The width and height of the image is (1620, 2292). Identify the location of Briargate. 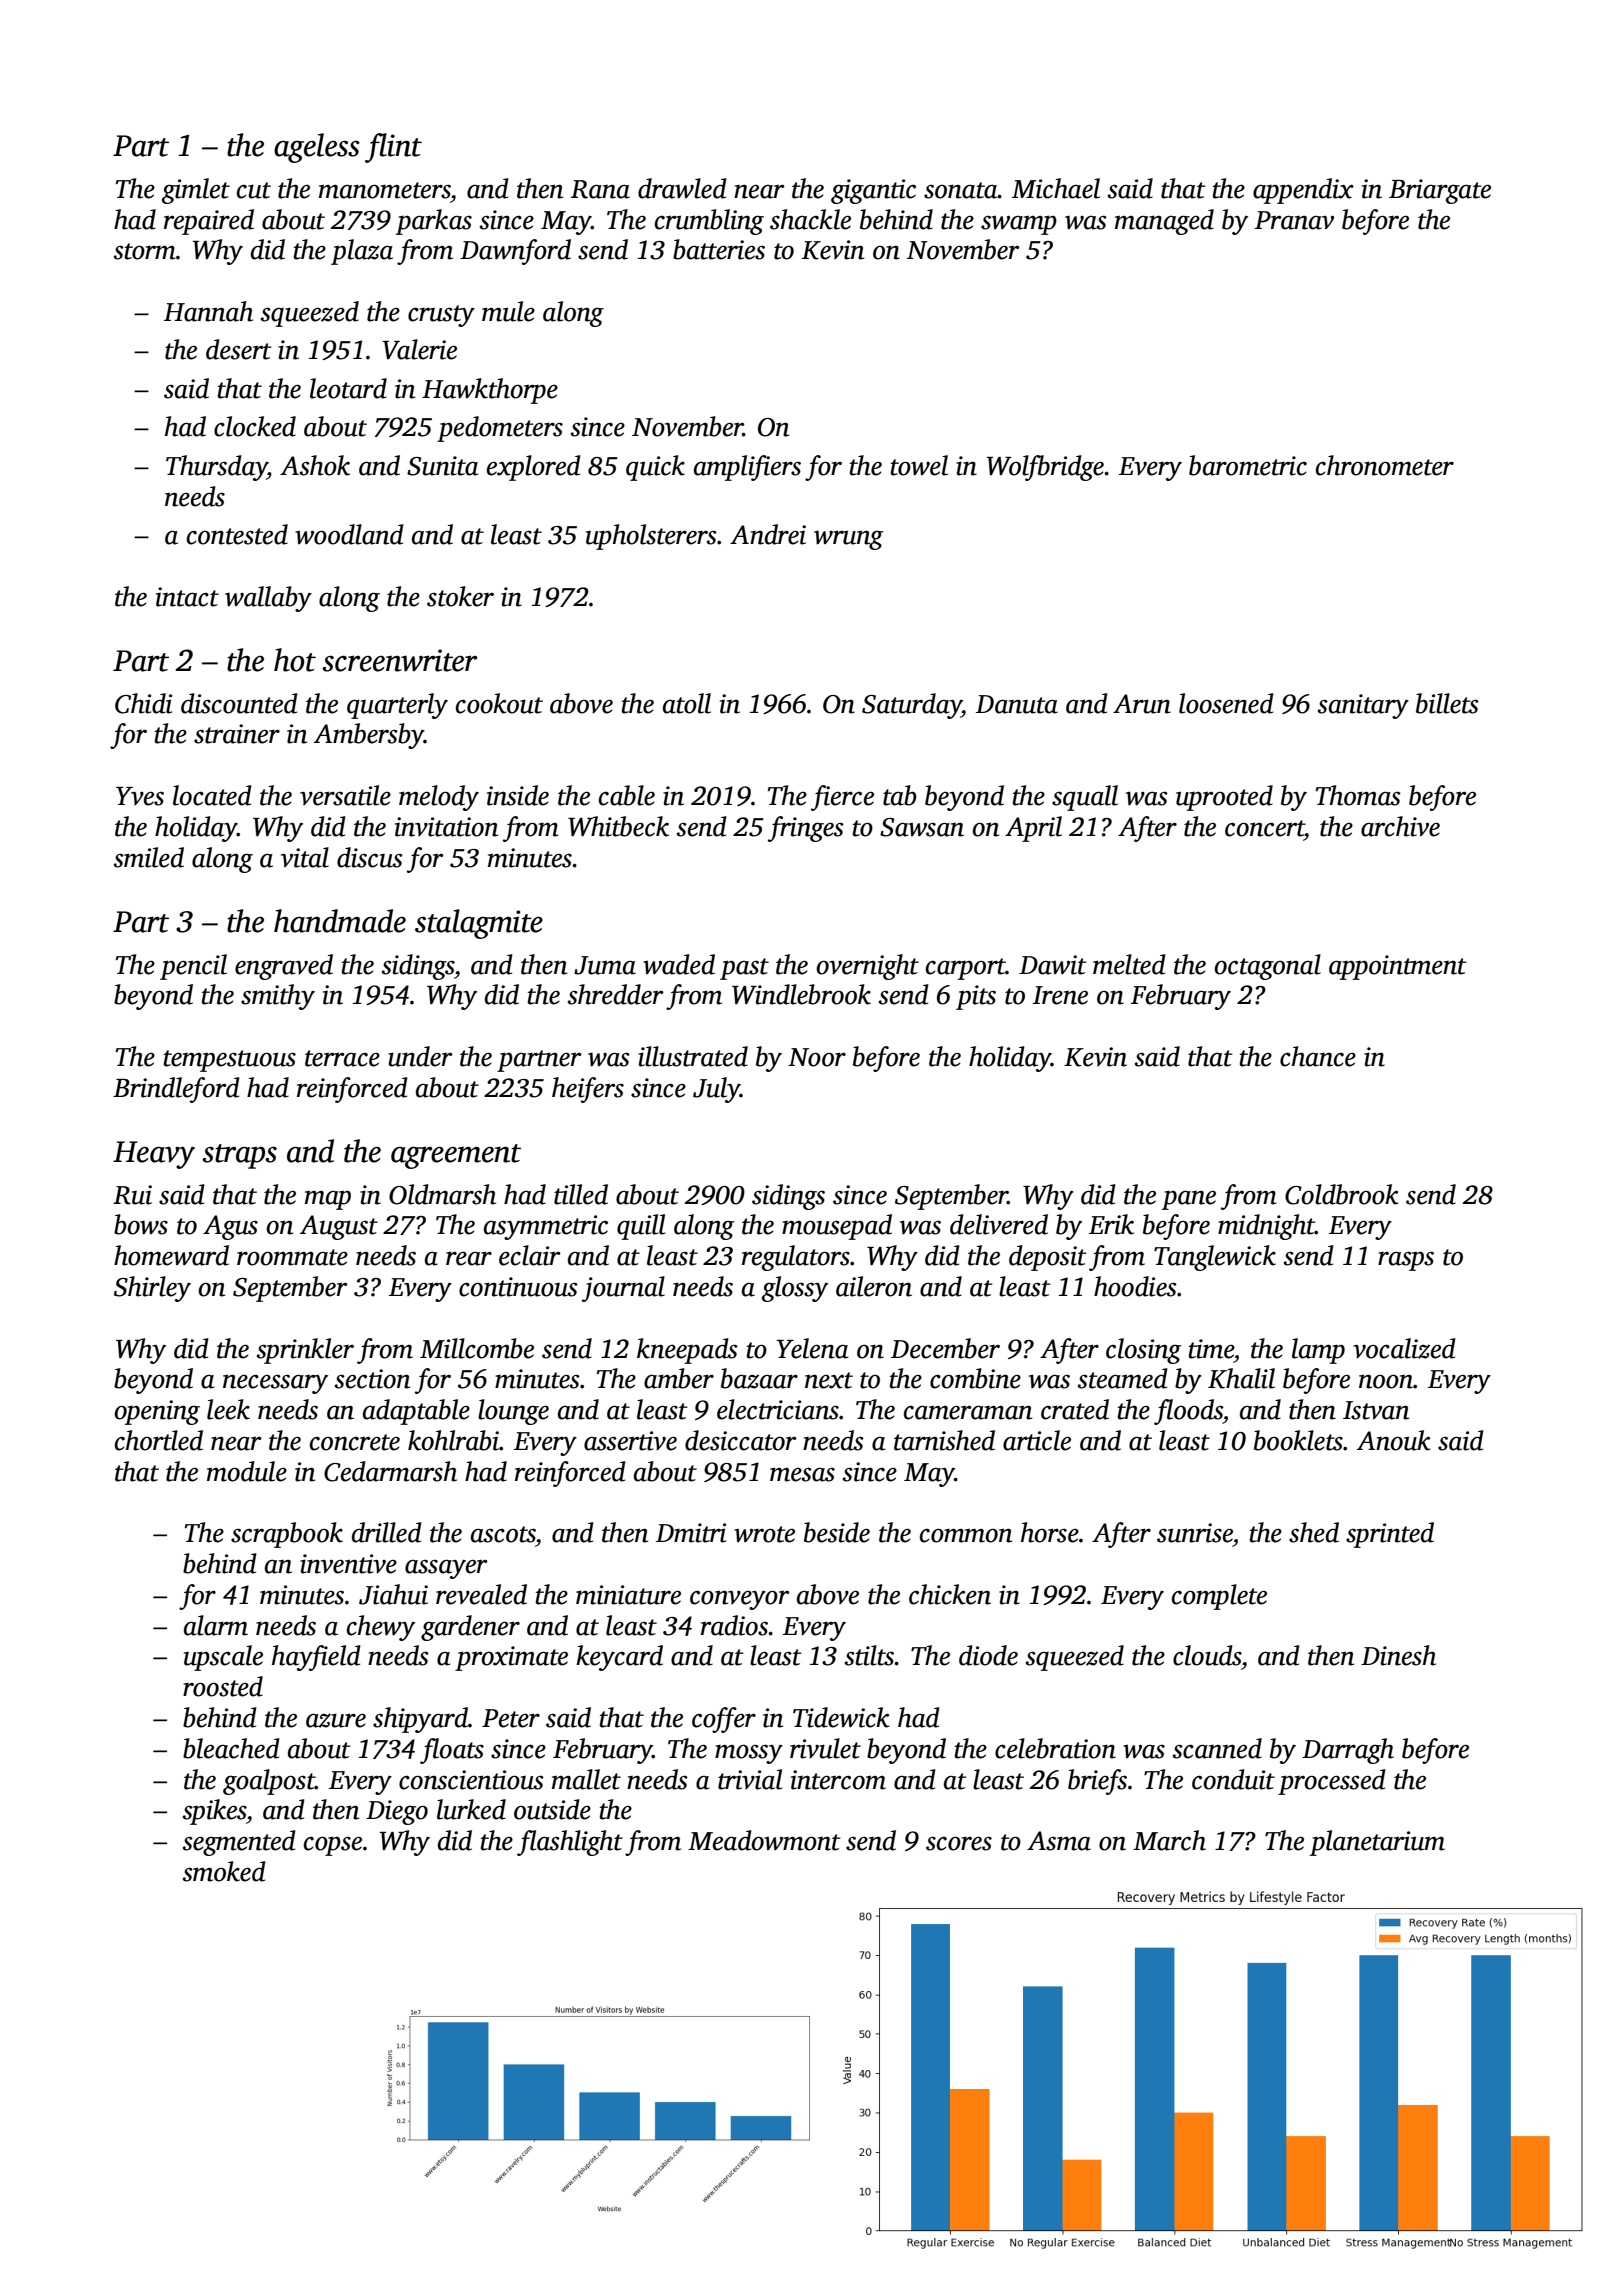
(1440, 191).
